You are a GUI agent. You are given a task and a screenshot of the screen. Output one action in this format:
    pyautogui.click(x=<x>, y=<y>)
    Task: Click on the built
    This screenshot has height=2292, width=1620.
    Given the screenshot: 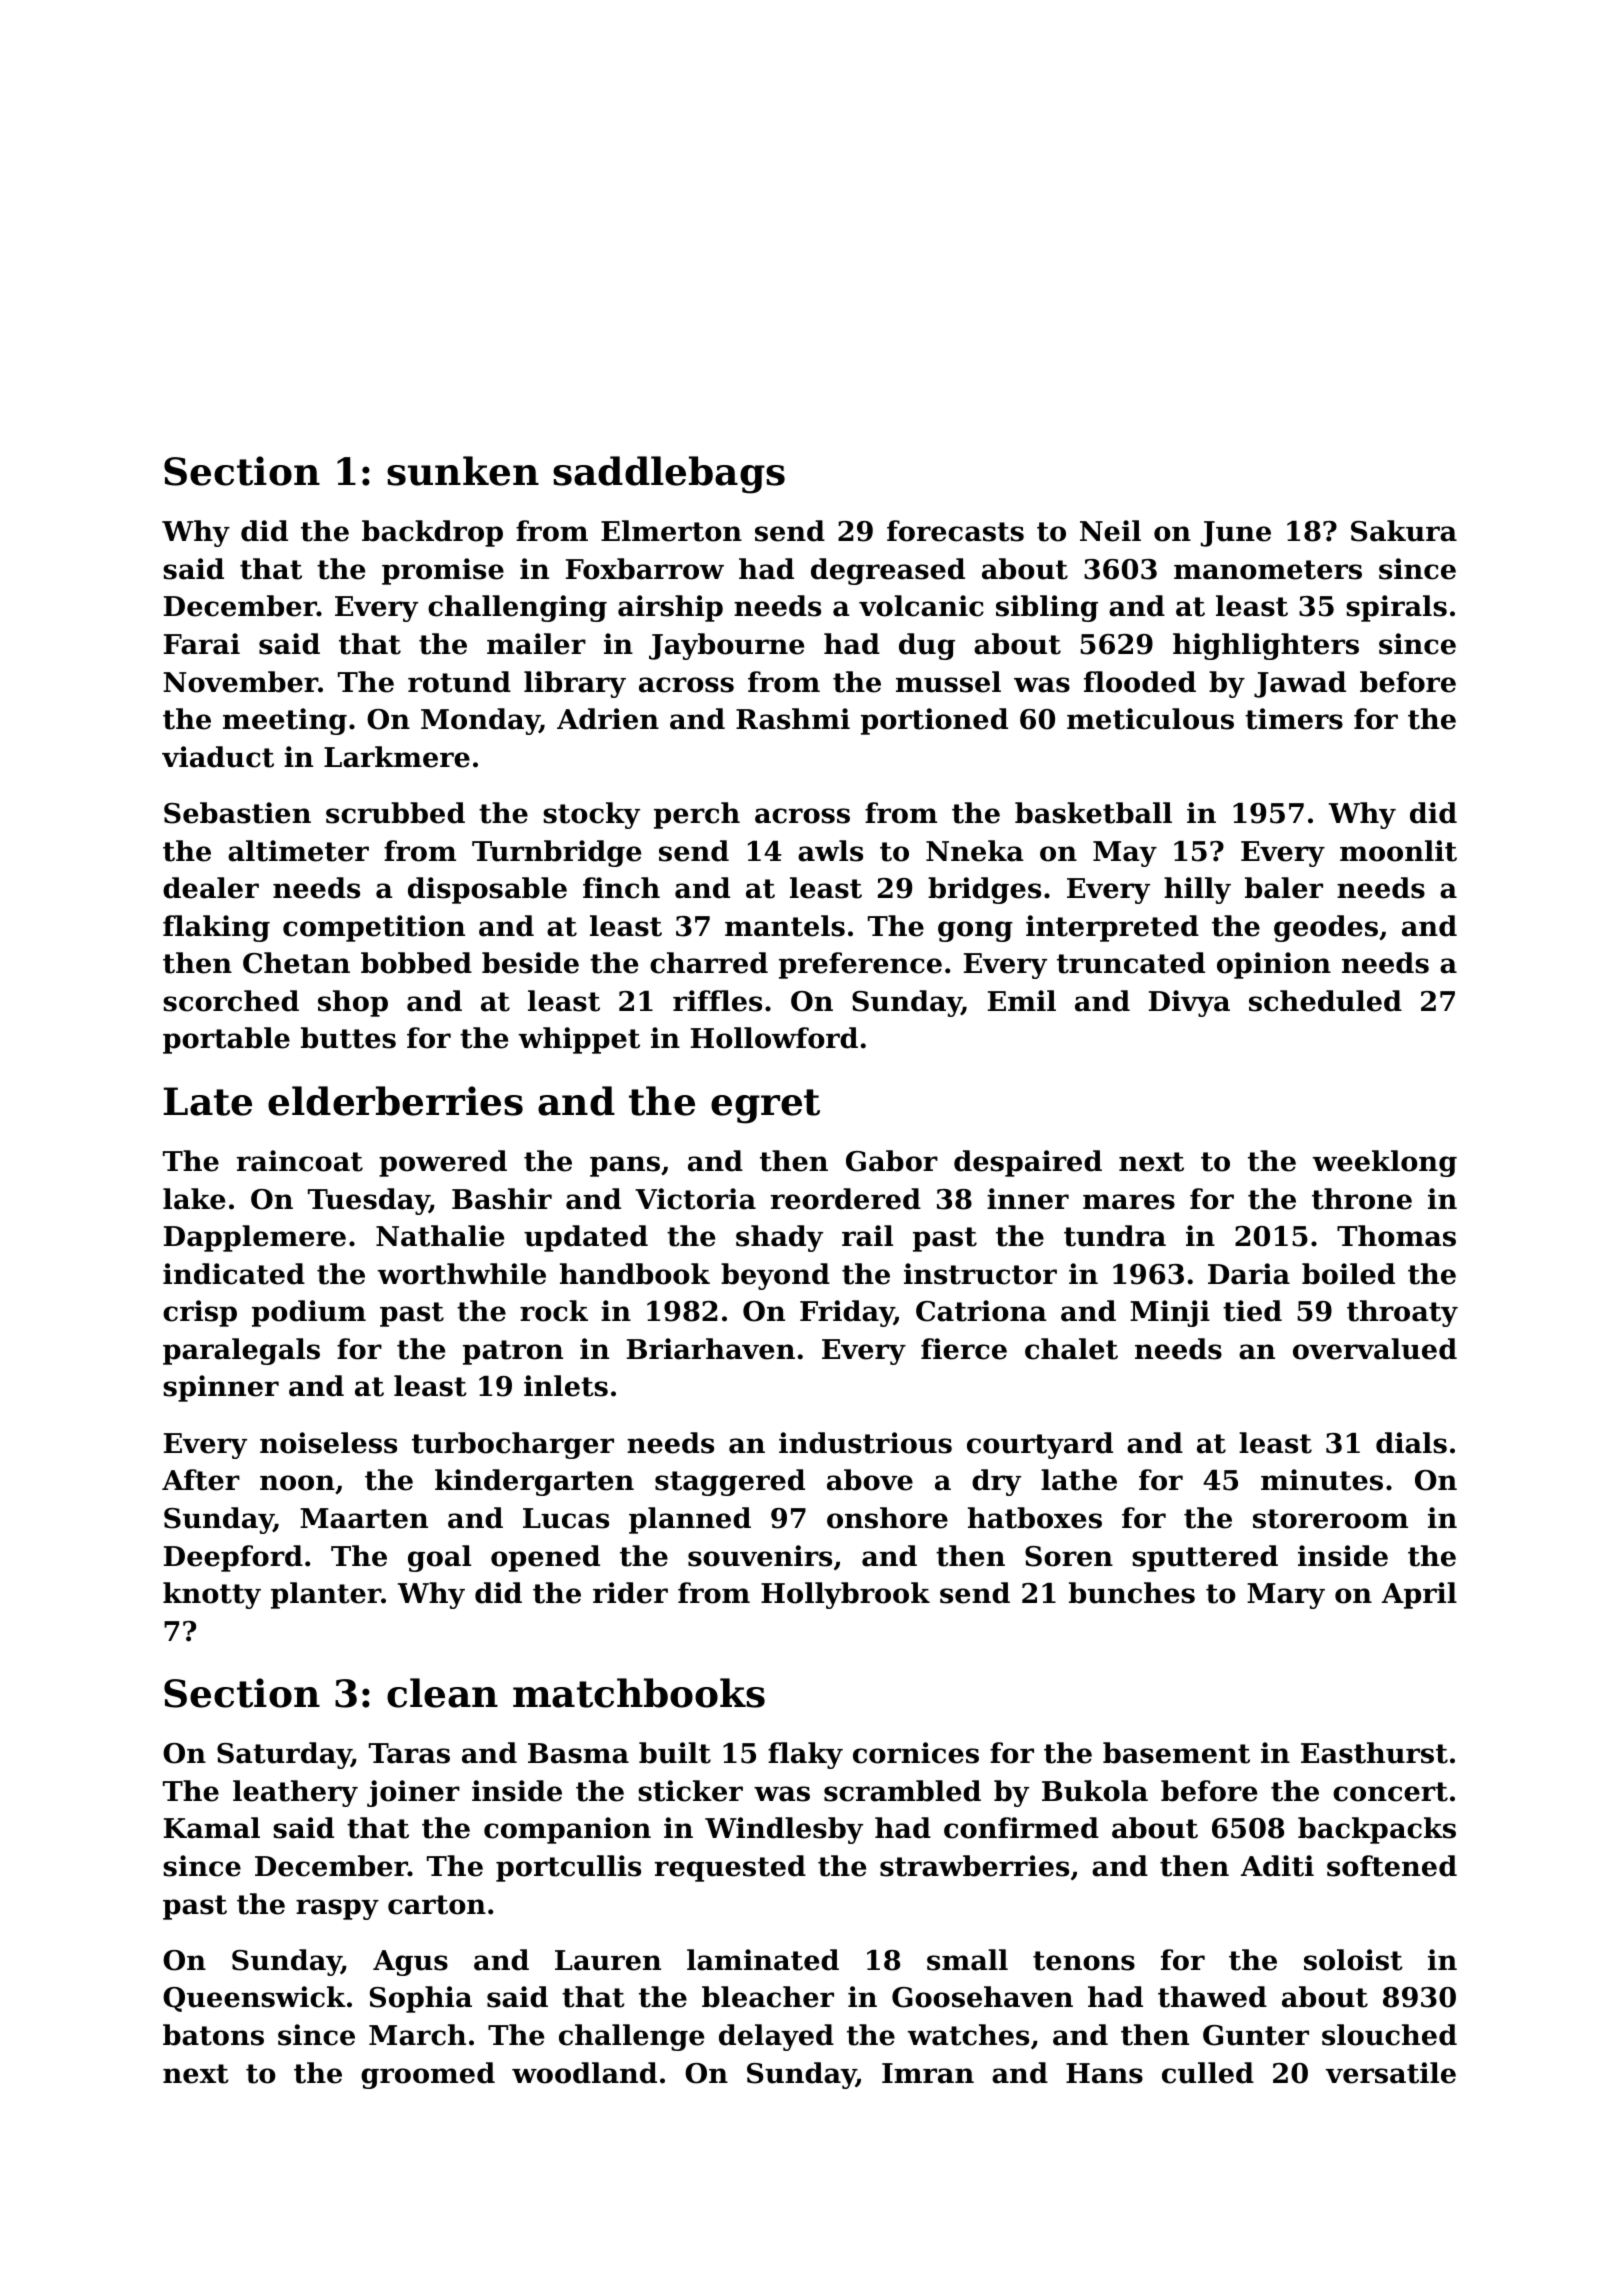 What is the action you would take?
    pyautogui.click(x=675, y=1753)
